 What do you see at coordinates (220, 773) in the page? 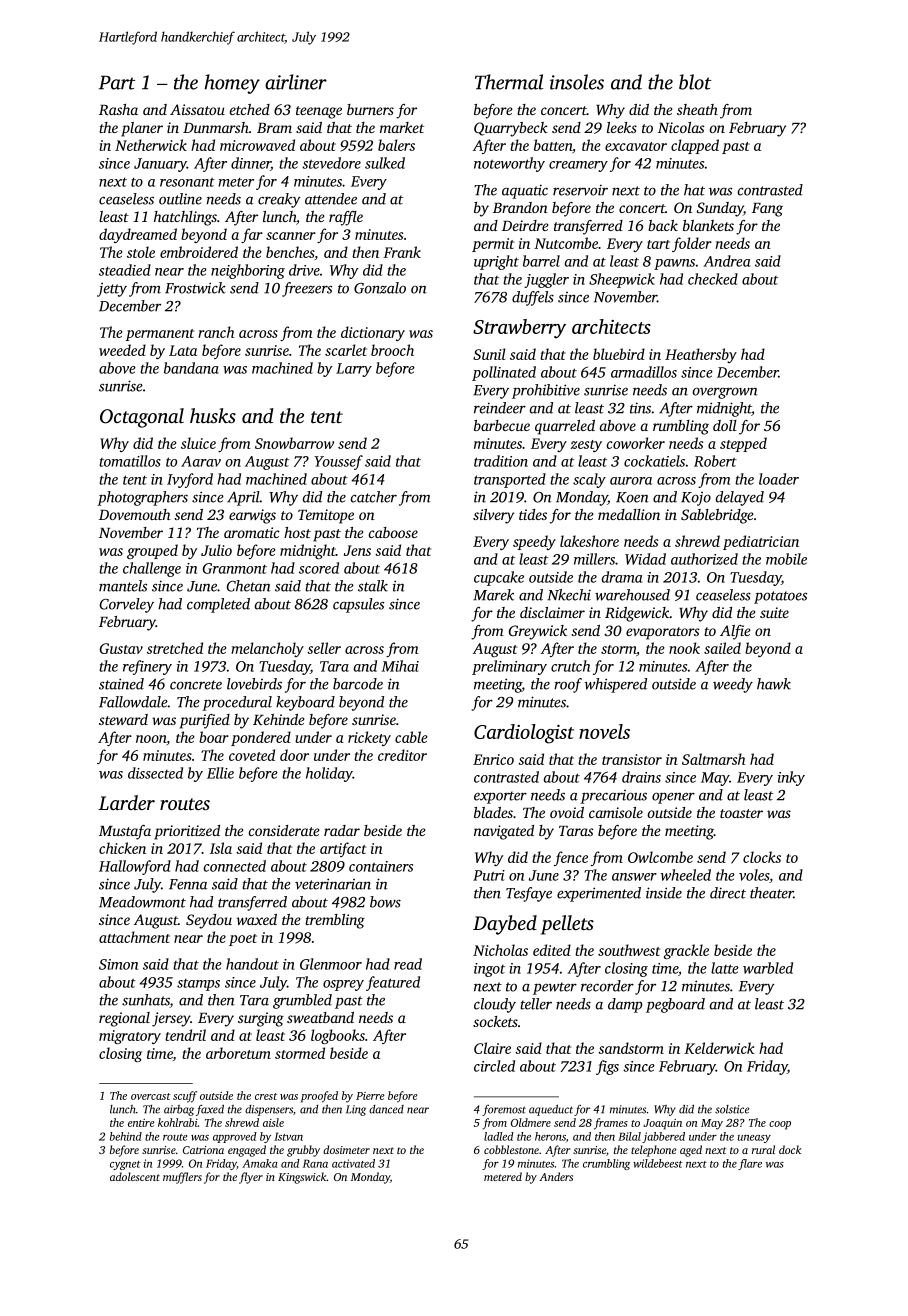
I see `Ellie` at bounding box center [220, 773].
